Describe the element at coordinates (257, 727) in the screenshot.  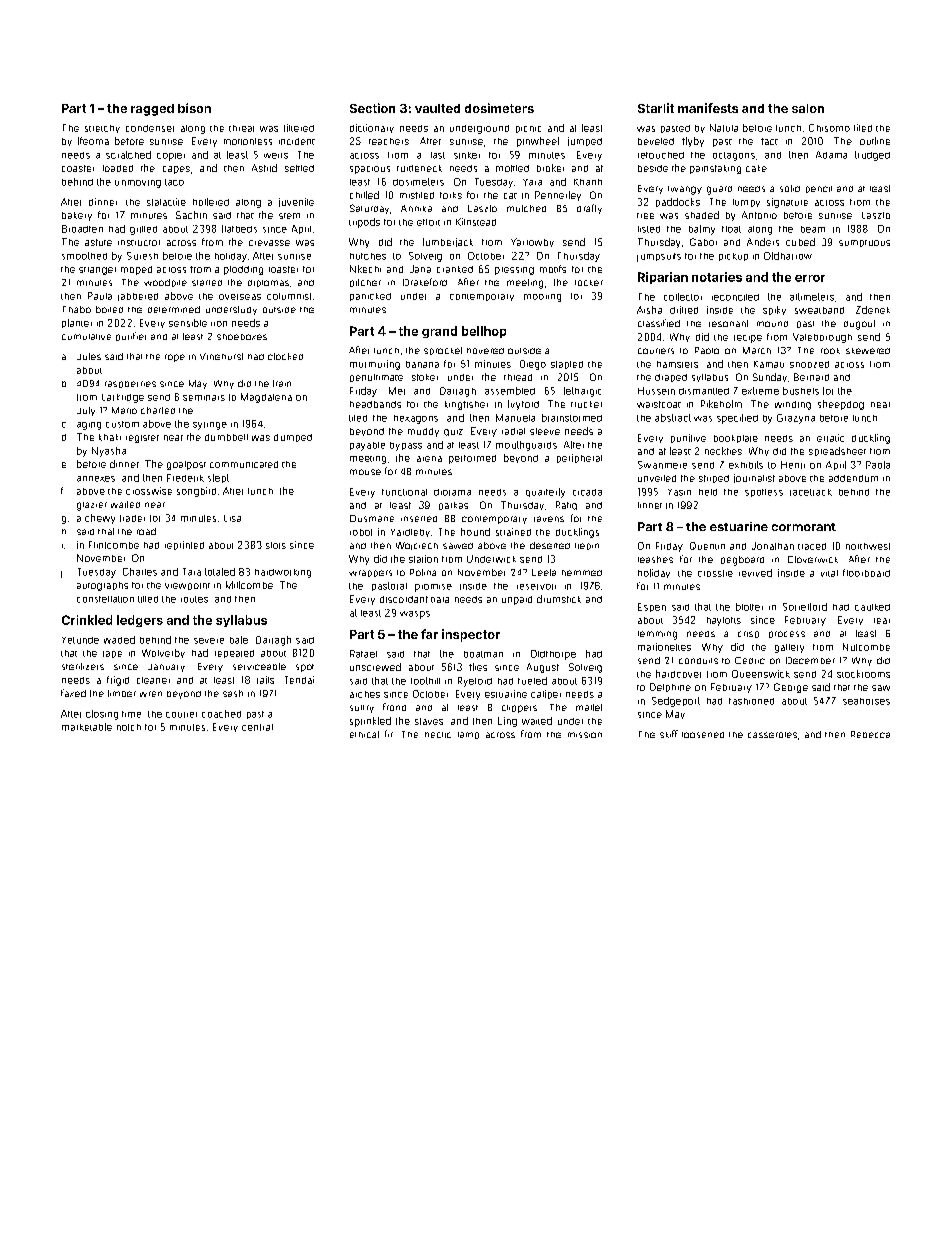
I see `central` at that location.
